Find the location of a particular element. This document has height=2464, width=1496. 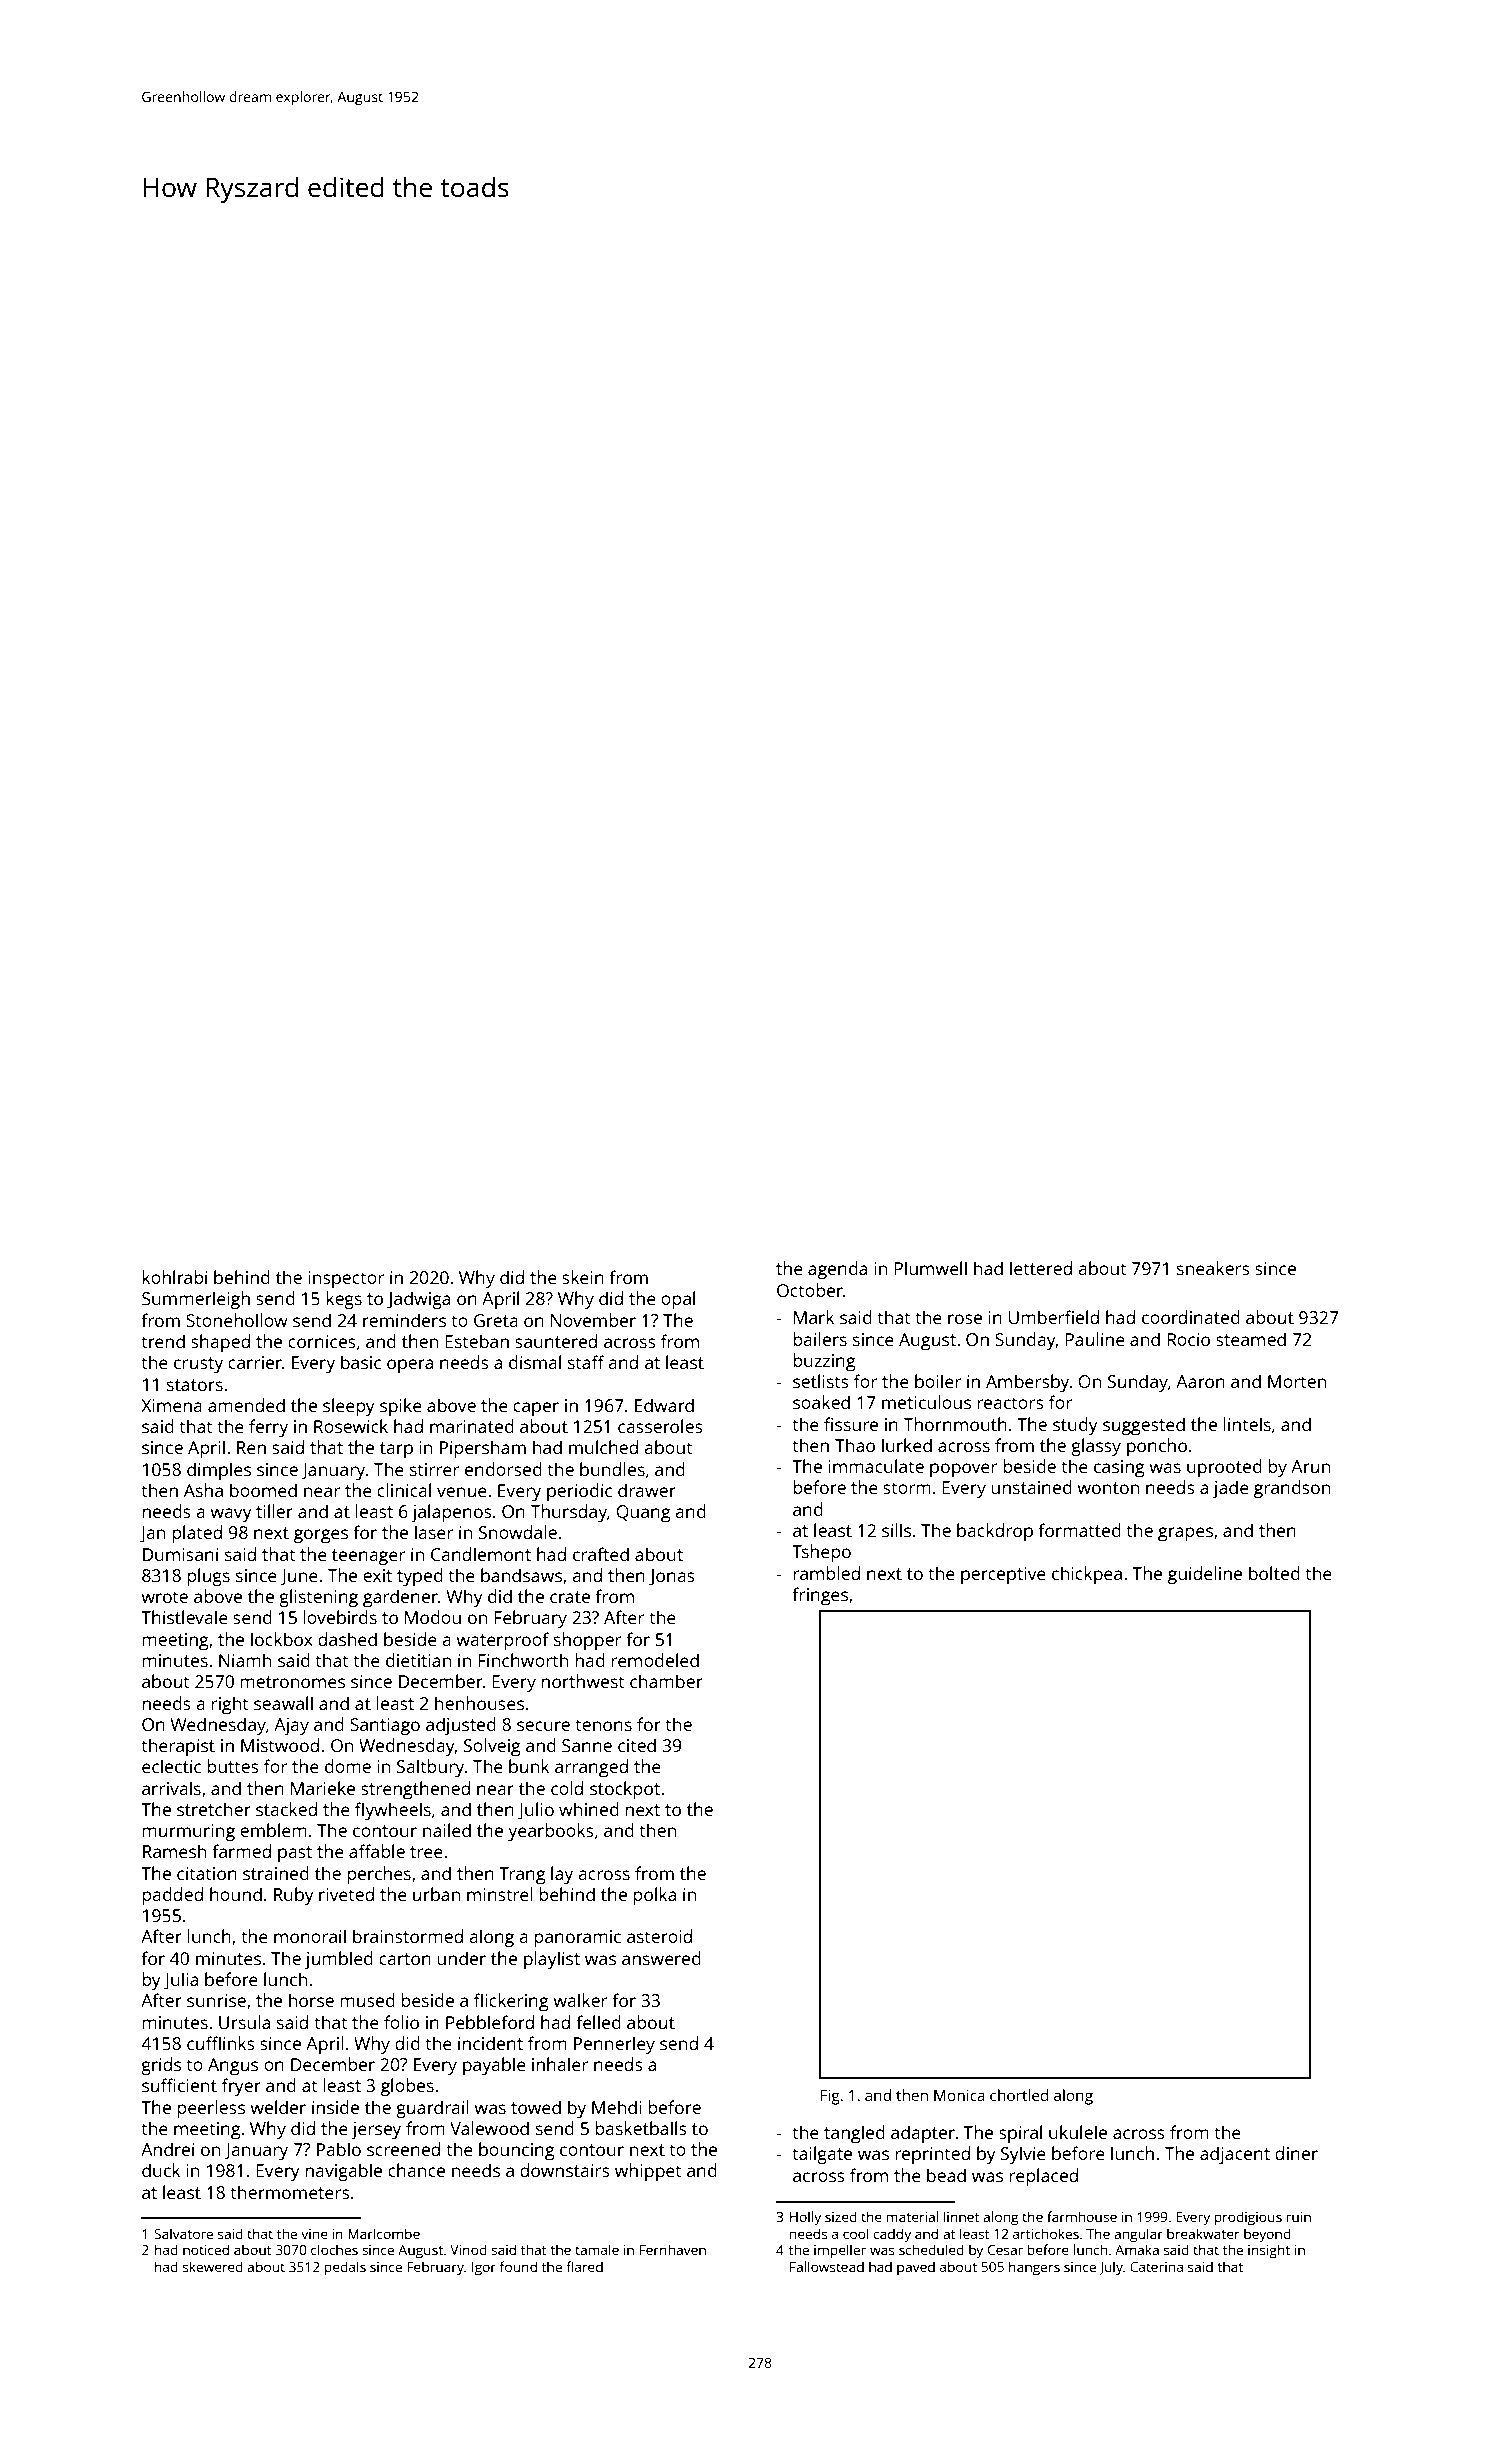

chickpea is located at coordinates (1087, 1575).
